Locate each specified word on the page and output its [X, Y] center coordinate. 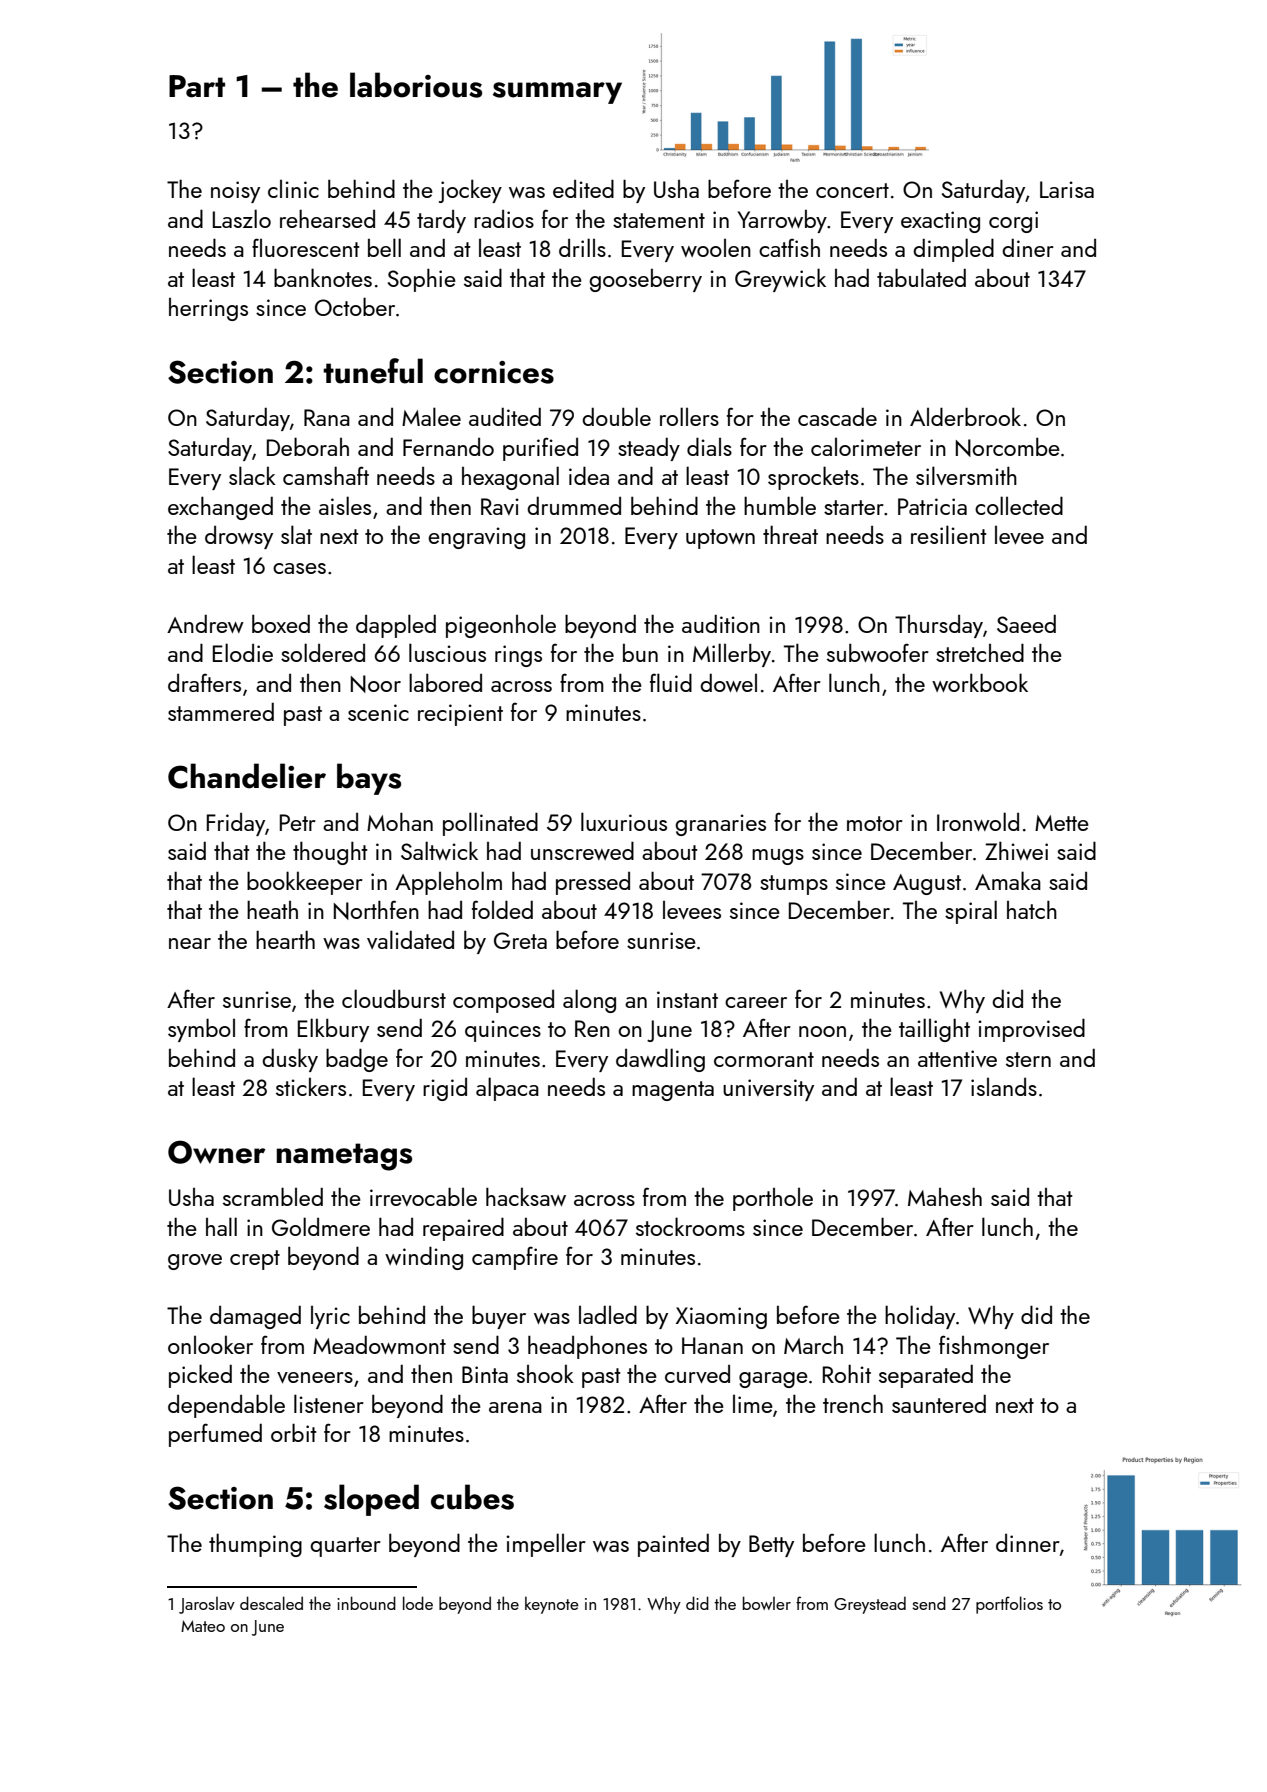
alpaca [507, 1089]
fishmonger [994, 1347]
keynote [552, 1605]
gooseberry [645, 280]
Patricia [932, 506]
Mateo [203, 1626]
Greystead [870, 1605]
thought [330, 853]
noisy [235, 192]
